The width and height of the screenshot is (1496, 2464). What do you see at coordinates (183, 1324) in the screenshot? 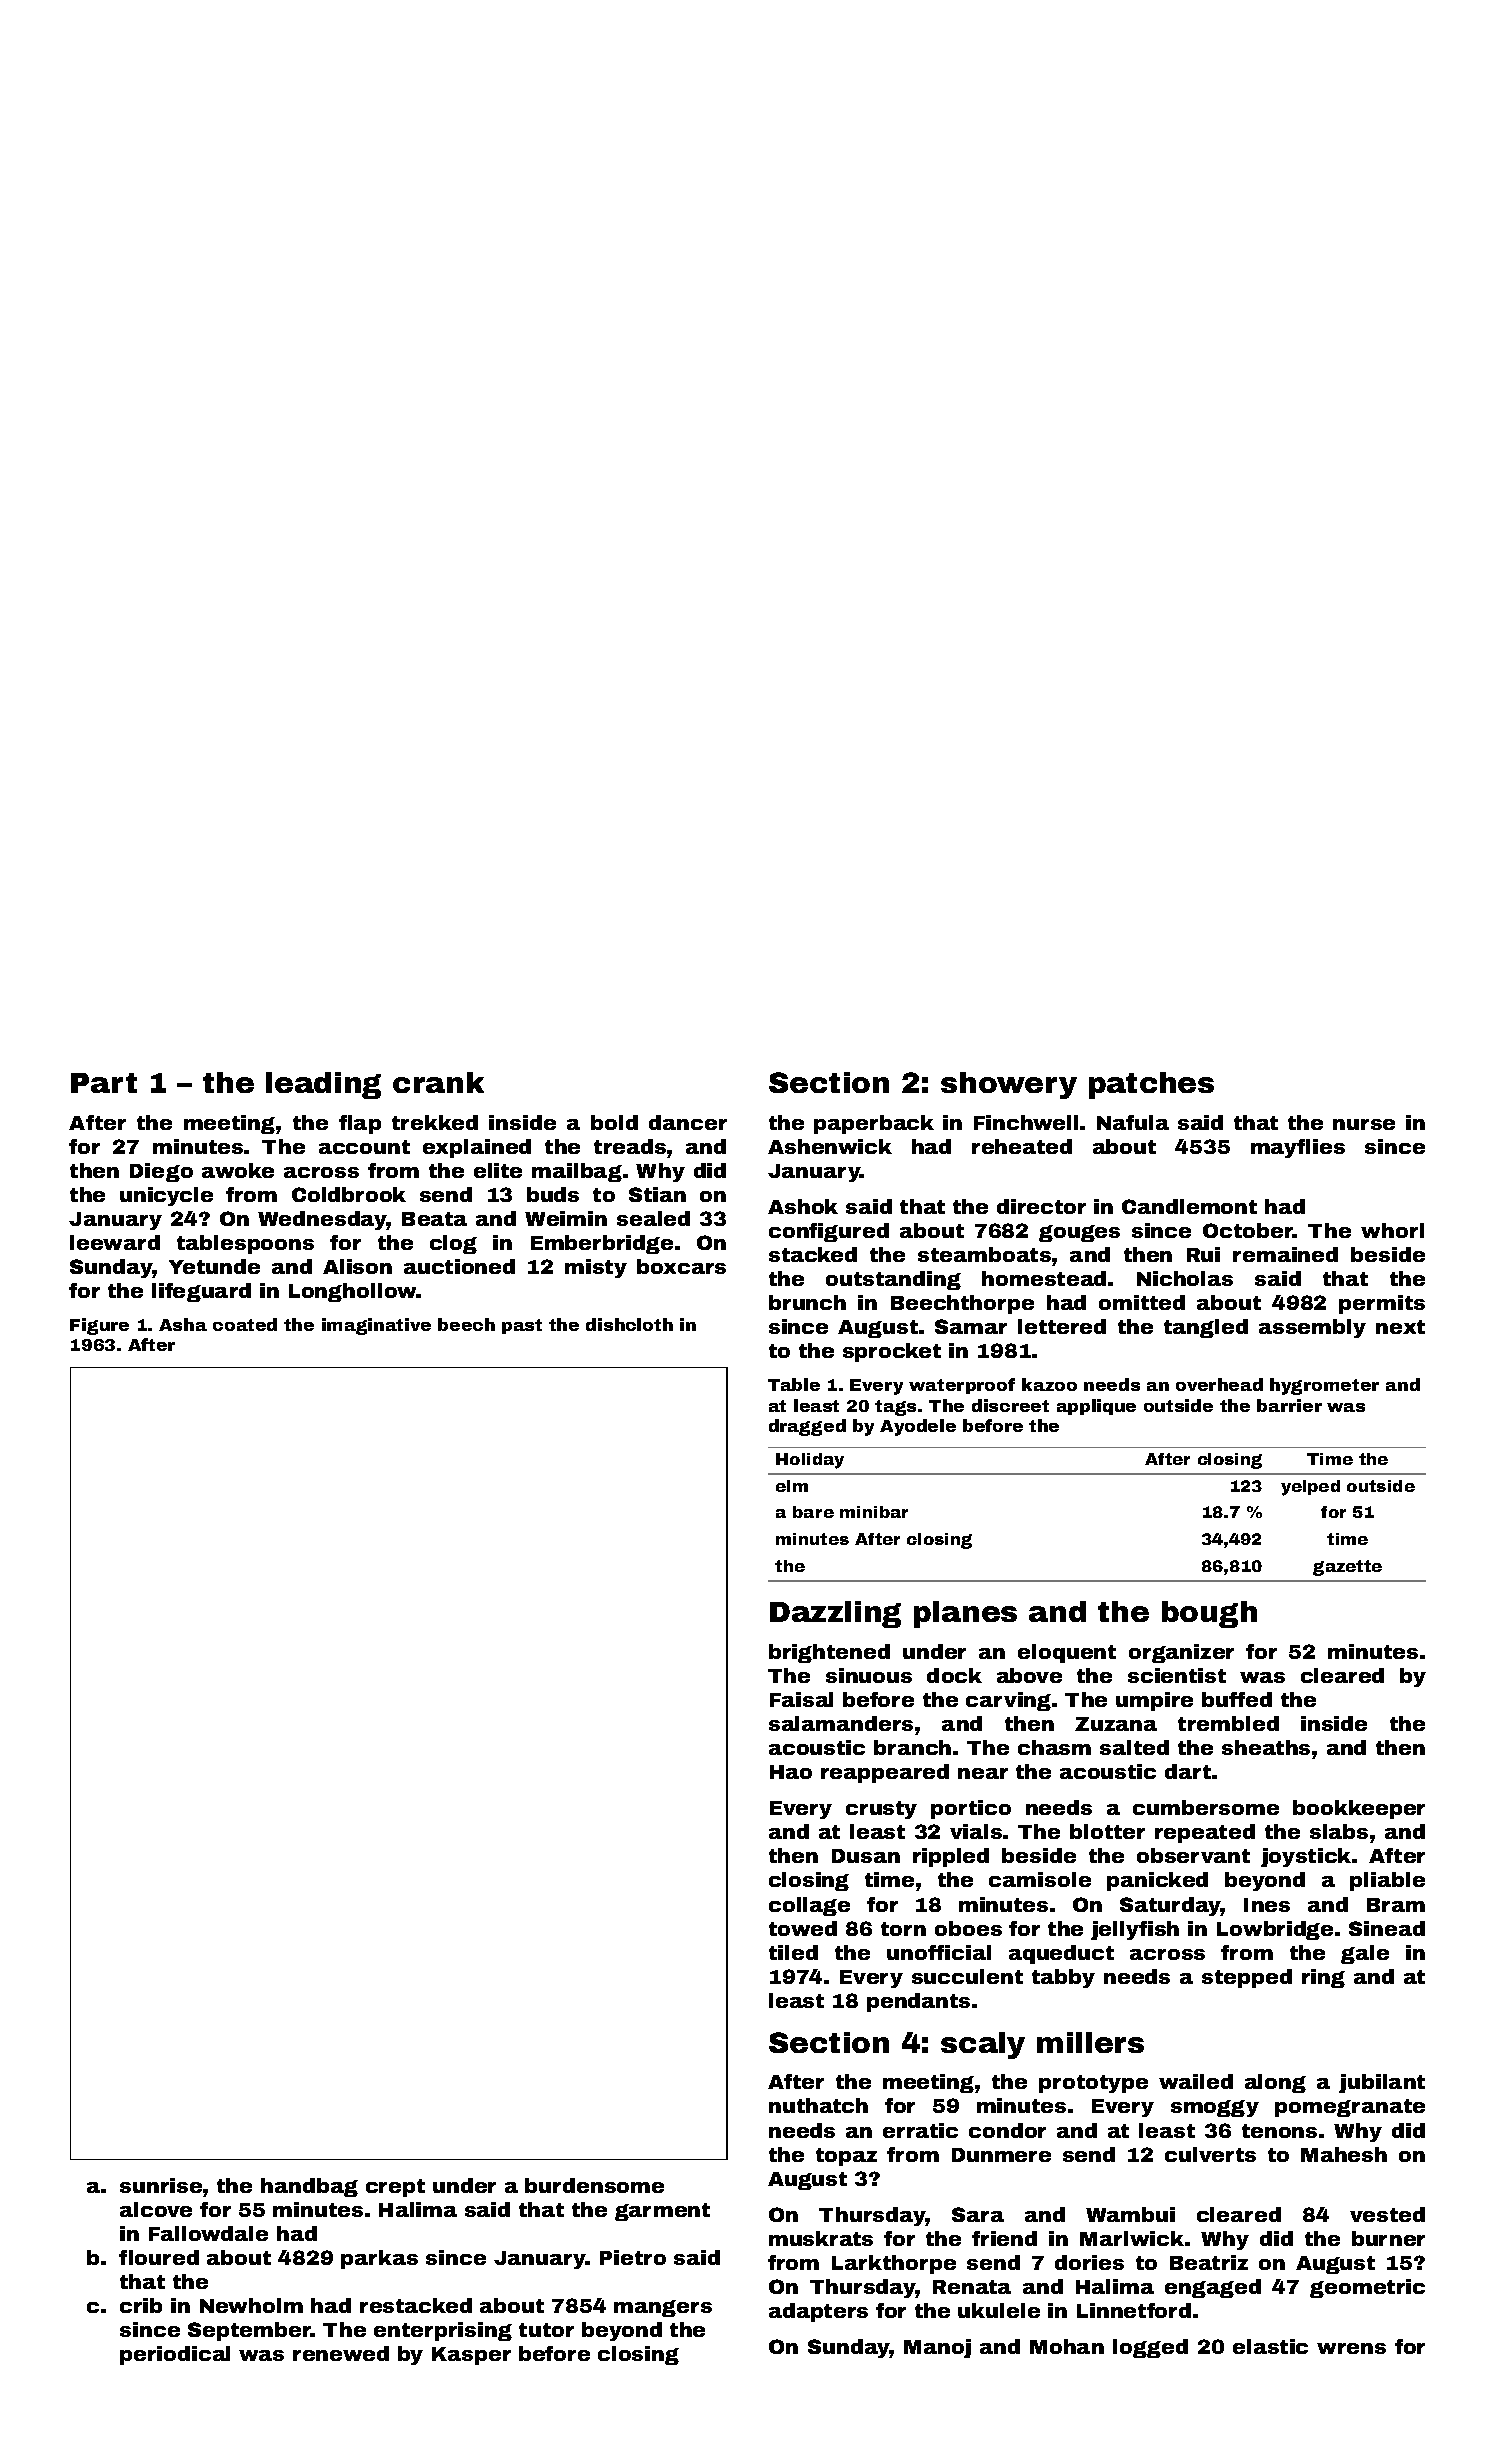
I see `Asha` at bounding box center [183, 1324].
